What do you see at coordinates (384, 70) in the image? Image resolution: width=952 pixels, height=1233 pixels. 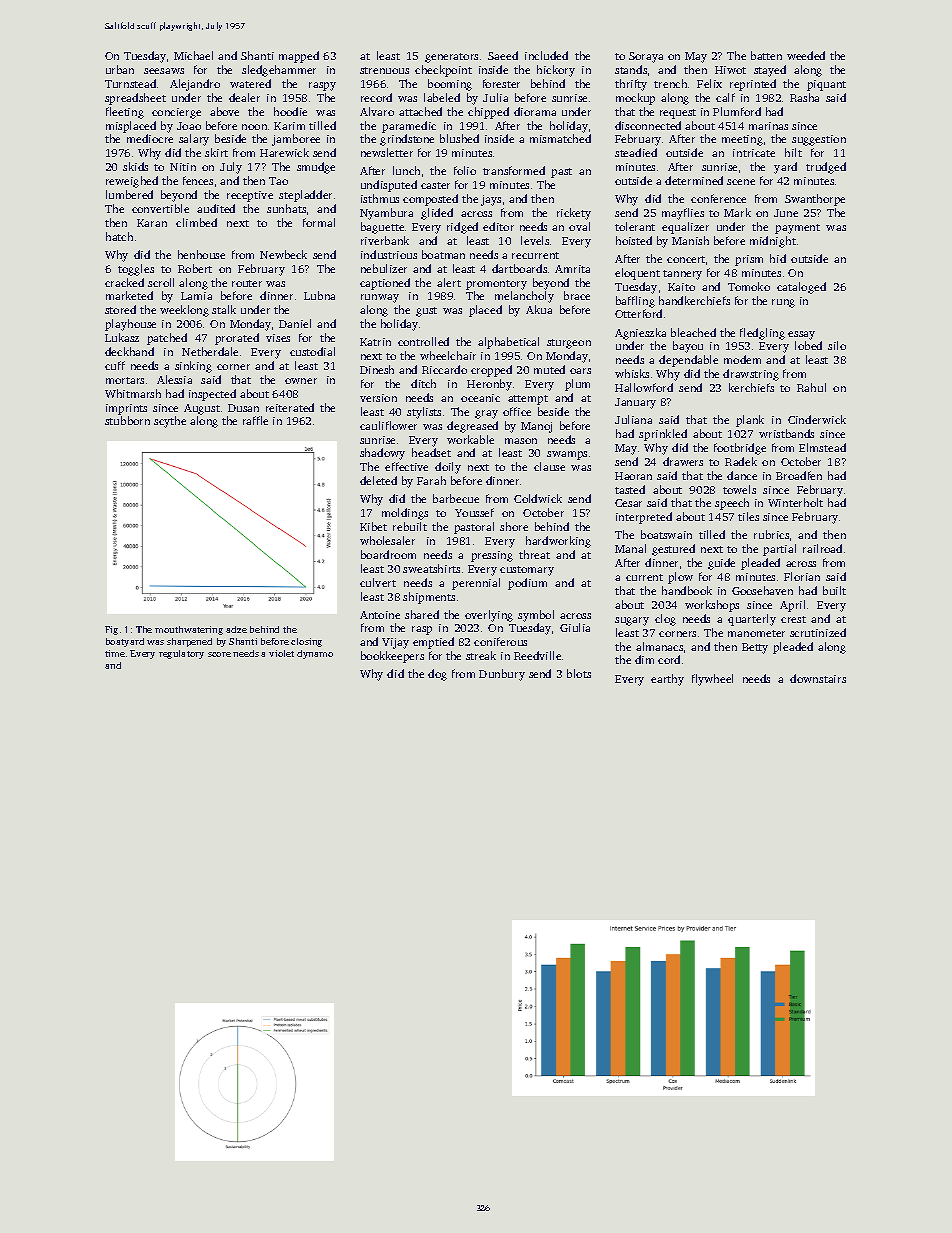 I see `strenuous` at bounding box center [384, 70].
